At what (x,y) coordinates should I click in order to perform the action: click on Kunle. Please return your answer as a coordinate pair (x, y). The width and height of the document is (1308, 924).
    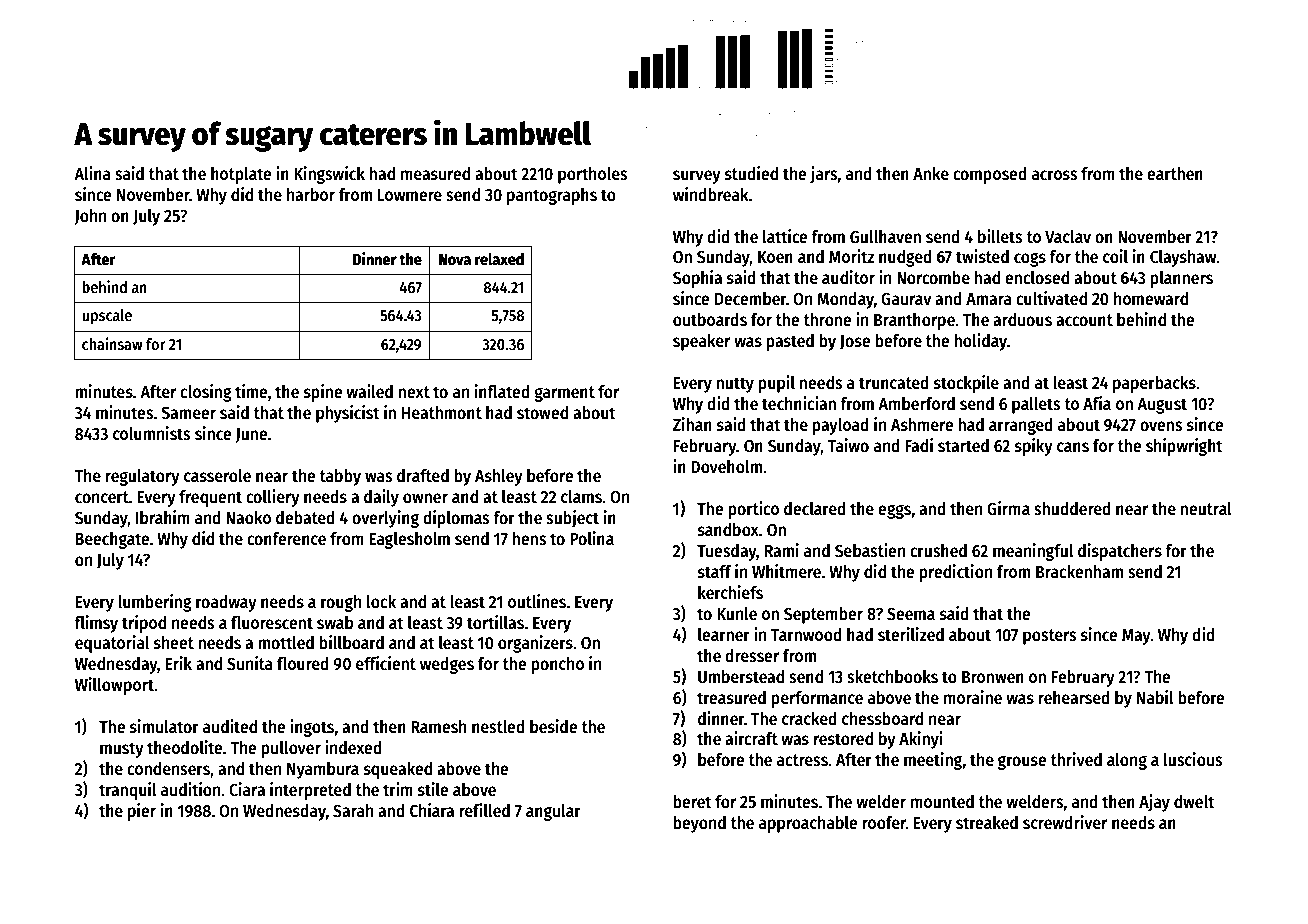
    Looking at the image, I should click on (737, 614).
